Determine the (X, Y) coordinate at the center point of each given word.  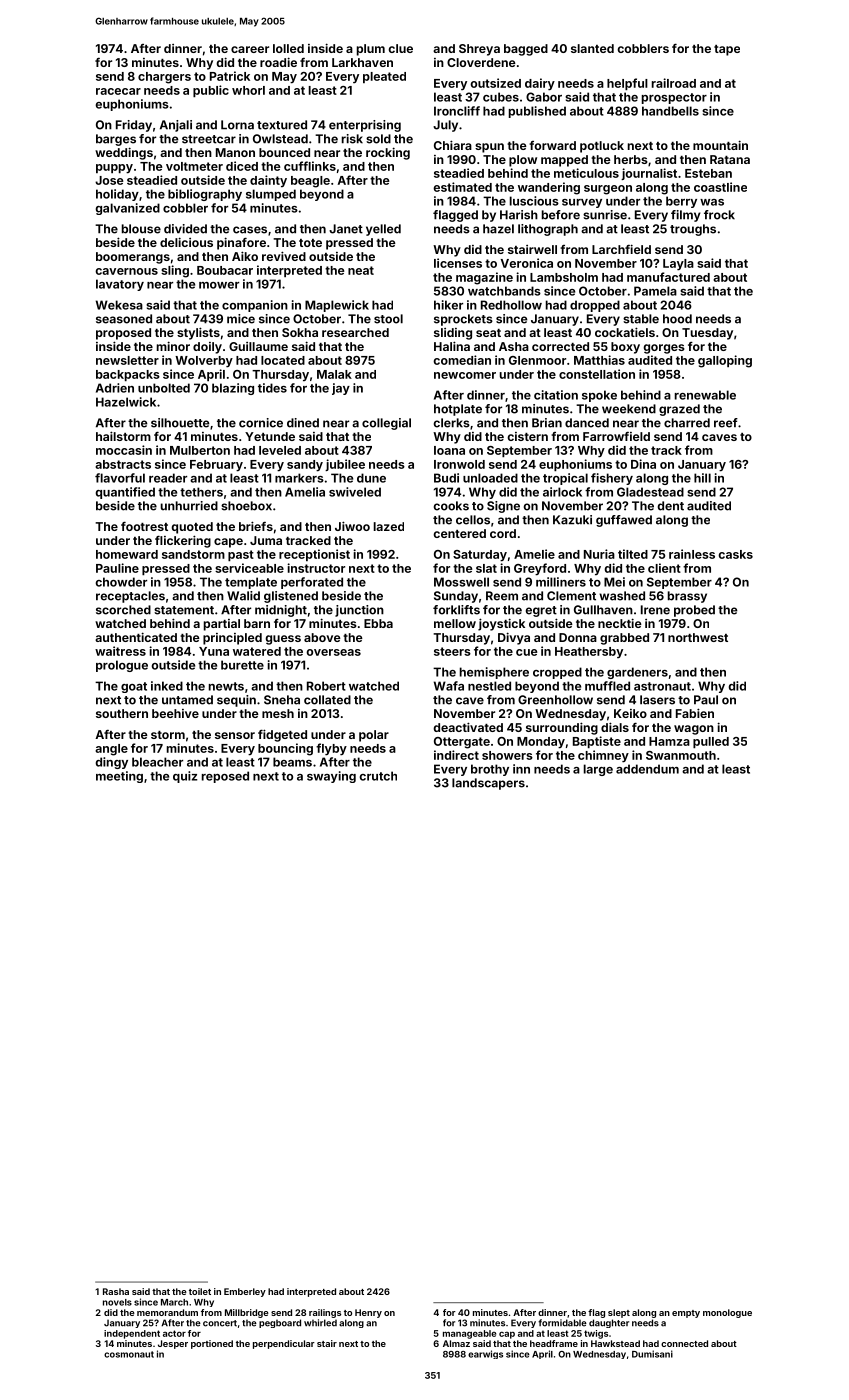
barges (116, 140)
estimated (462, 187)
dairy (540, 84)
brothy (490, 770)
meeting (119, 777)
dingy (111, 763)
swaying (331, 777)
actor (174, 1333)
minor (173, 346)
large (598, 770)
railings (325, 1313)
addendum (647, 769)
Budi (446, 478)
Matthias (599, 360)
